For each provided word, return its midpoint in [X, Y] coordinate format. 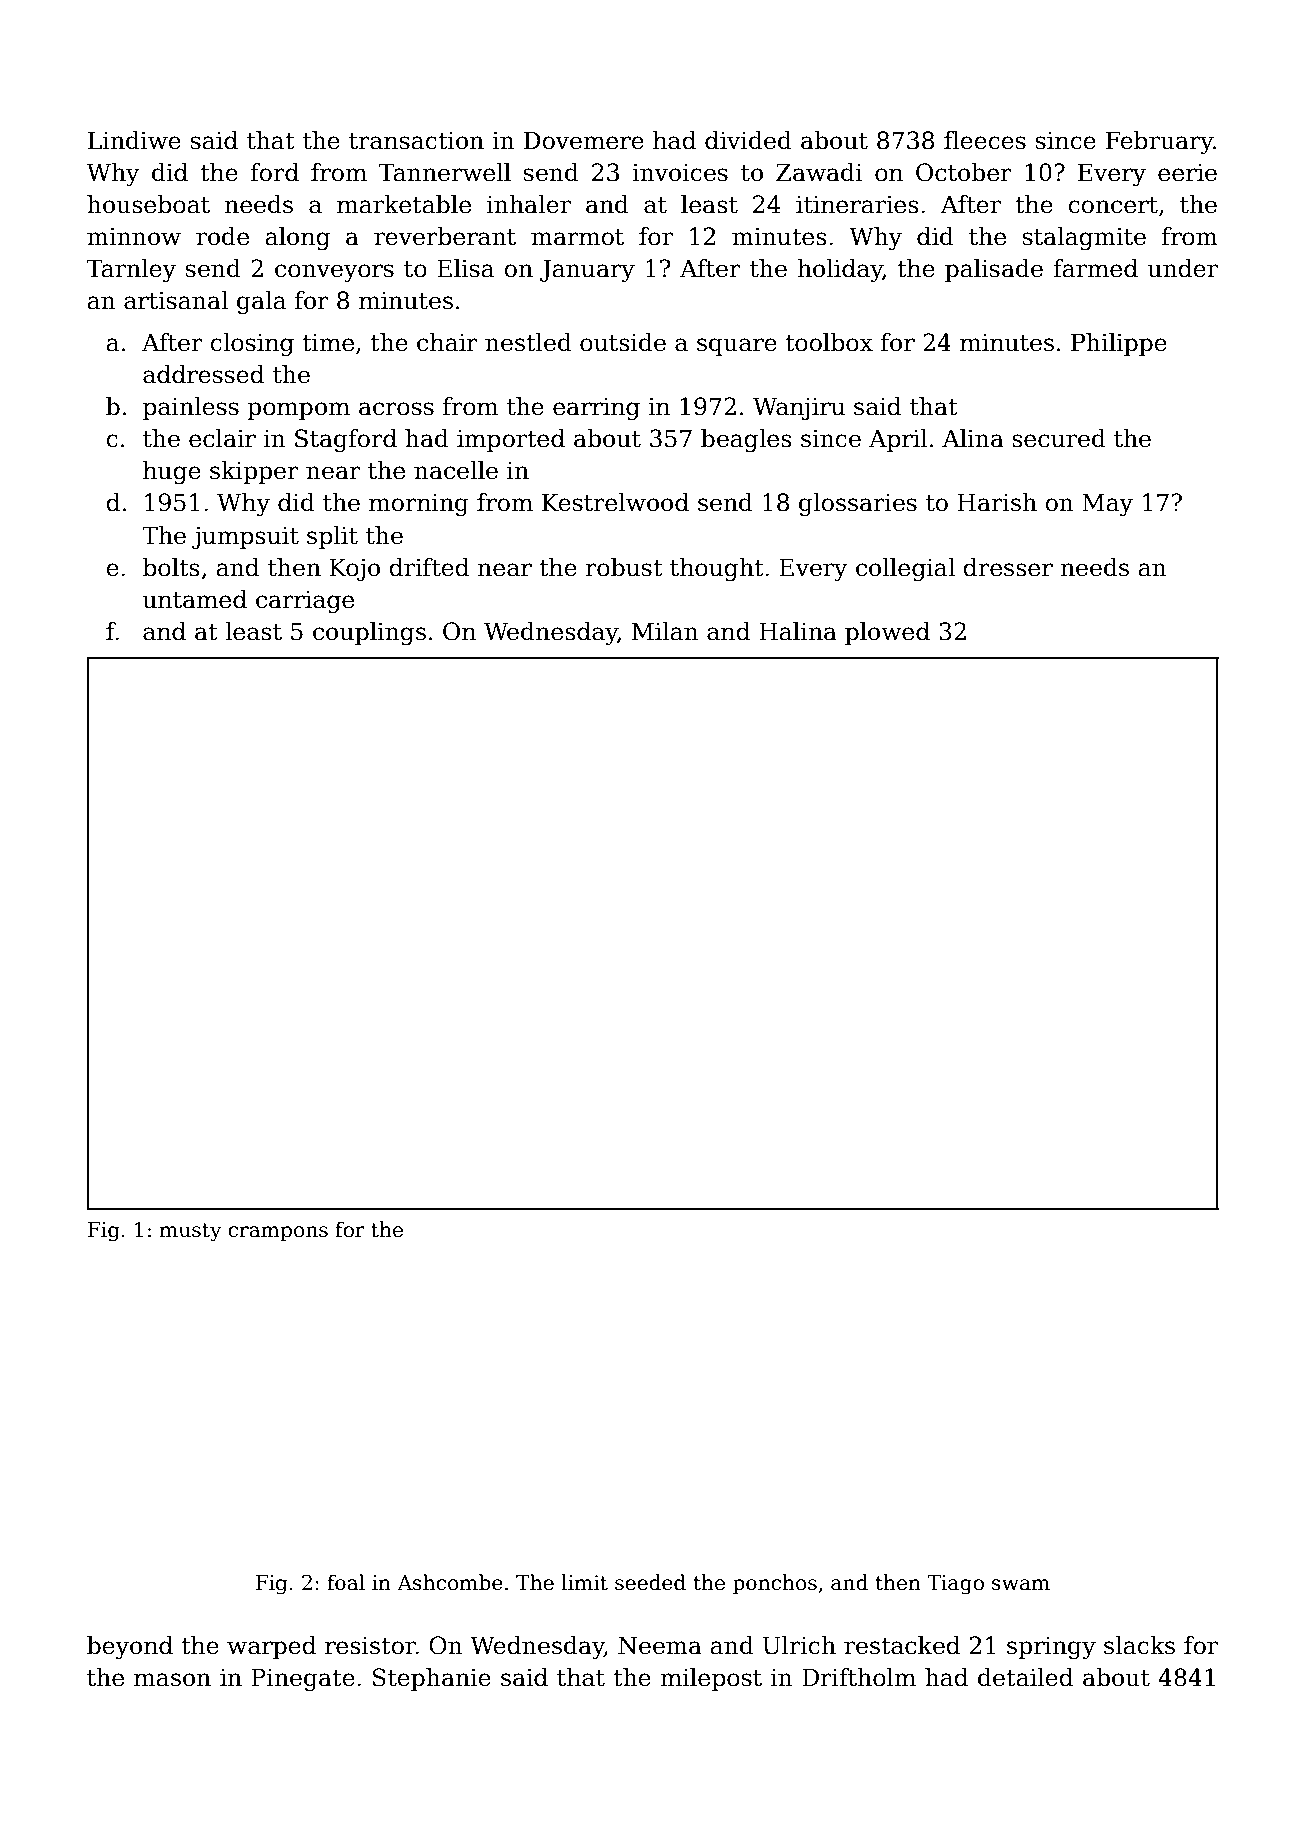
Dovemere [584, 140]
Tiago [956, 1585]
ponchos [775, 1584]
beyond [130, 1647]
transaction [416, 141]
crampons [278, 1233]
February [1159, 142]
